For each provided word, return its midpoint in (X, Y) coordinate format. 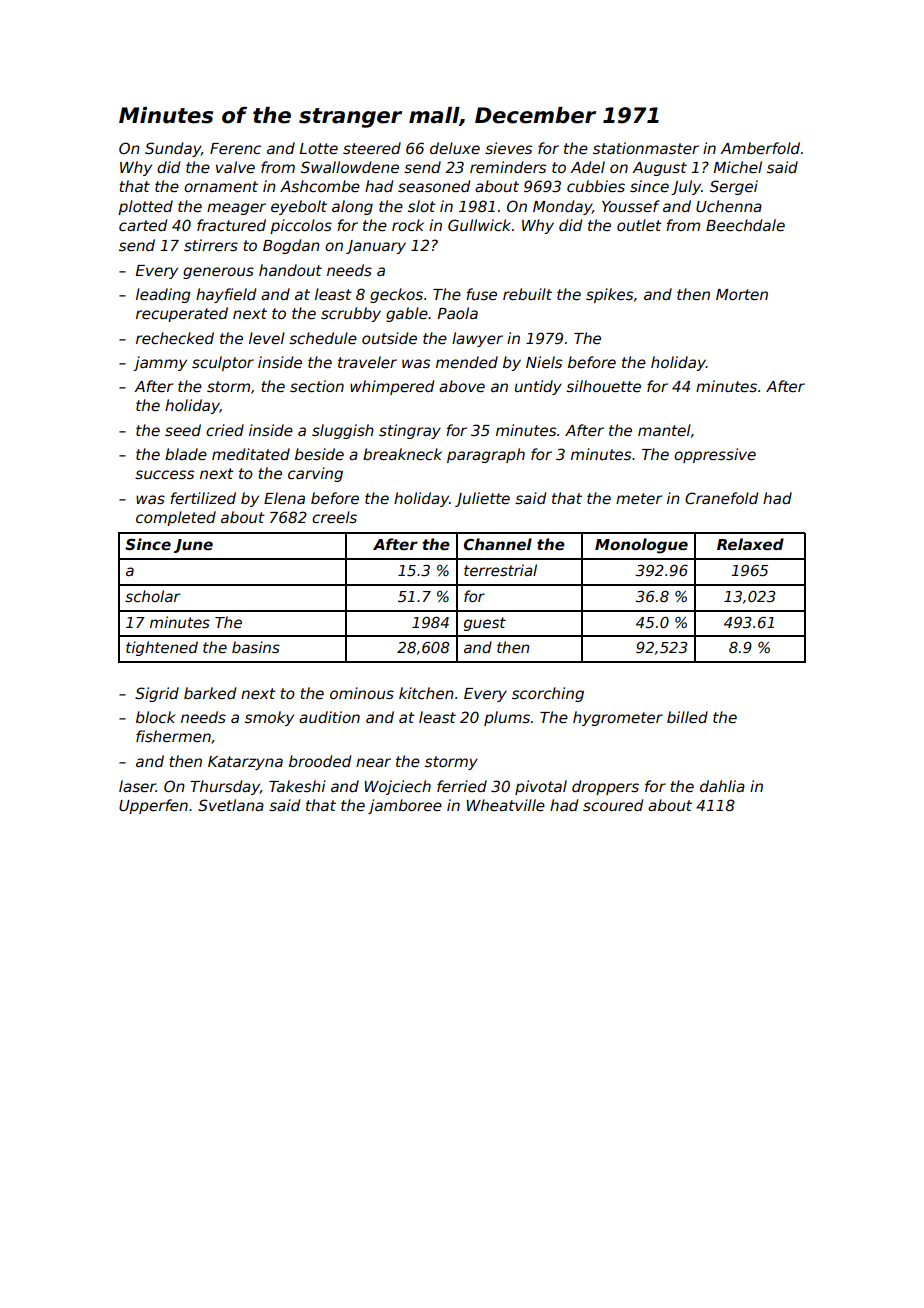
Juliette (482, 499)
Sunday (173, 149)
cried (225, 430)
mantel (664, 430)
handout (290, 270)
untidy (538, 387)
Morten (742, 294)
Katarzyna (245, 763)
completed (176, 518)
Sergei (734, 187)
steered (372, 148)
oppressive (715, 455)
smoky (269, 718)
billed (687, 717)
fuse (481, 294)
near (373, 762)
